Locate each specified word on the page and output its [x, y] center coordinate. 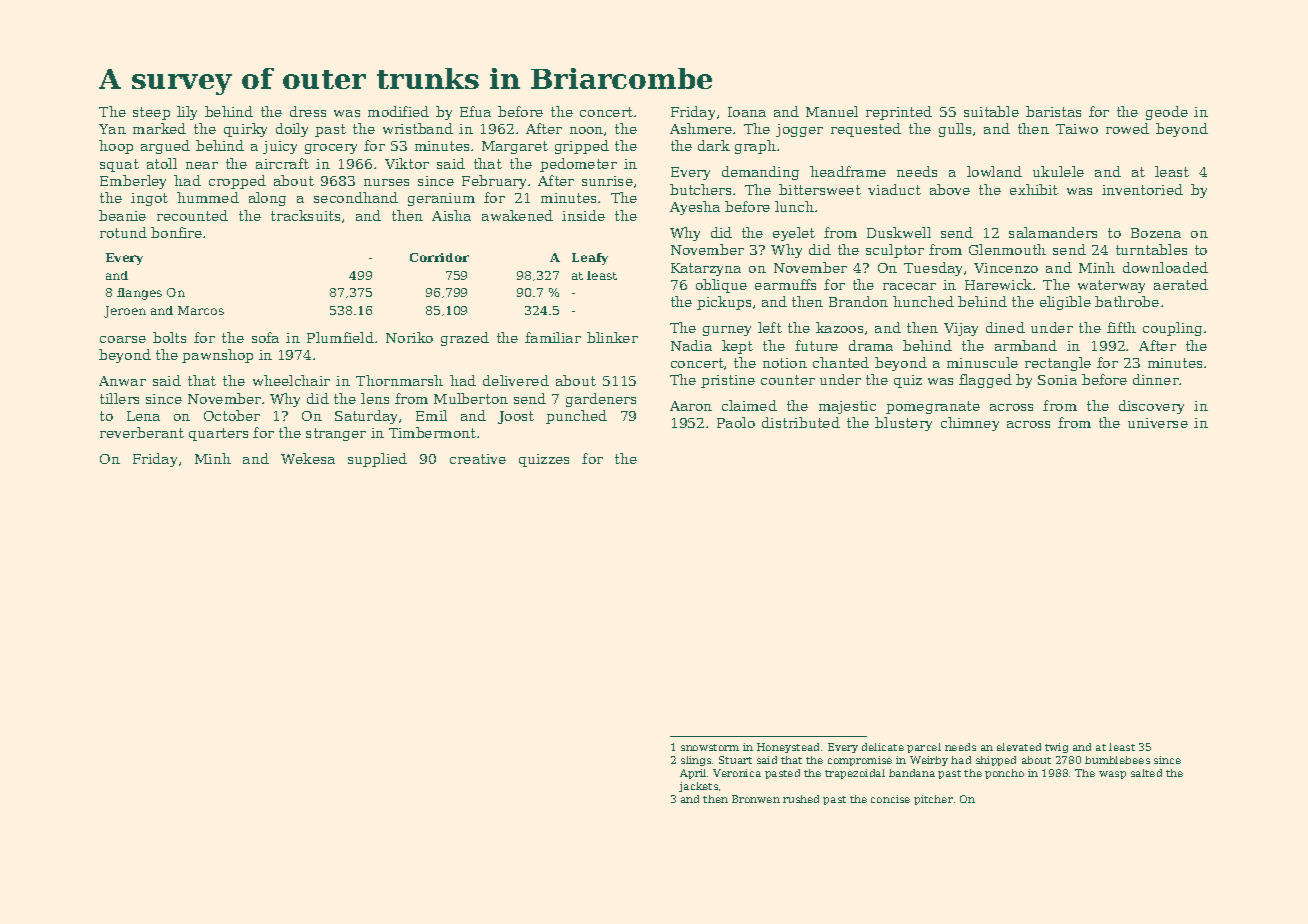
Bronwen [756, 799]
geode [1167, 113]
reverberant [142, 432]
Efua [475, 111]
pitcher [933, 800]
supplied [377, 460]
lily [187, 113]
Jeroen [125, 312]
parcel [924, 748]
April [693, 774]
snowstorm [710, 747]
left [770, 327]
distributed [801, 422]
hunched [923, 301]
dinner [1156, 379]
